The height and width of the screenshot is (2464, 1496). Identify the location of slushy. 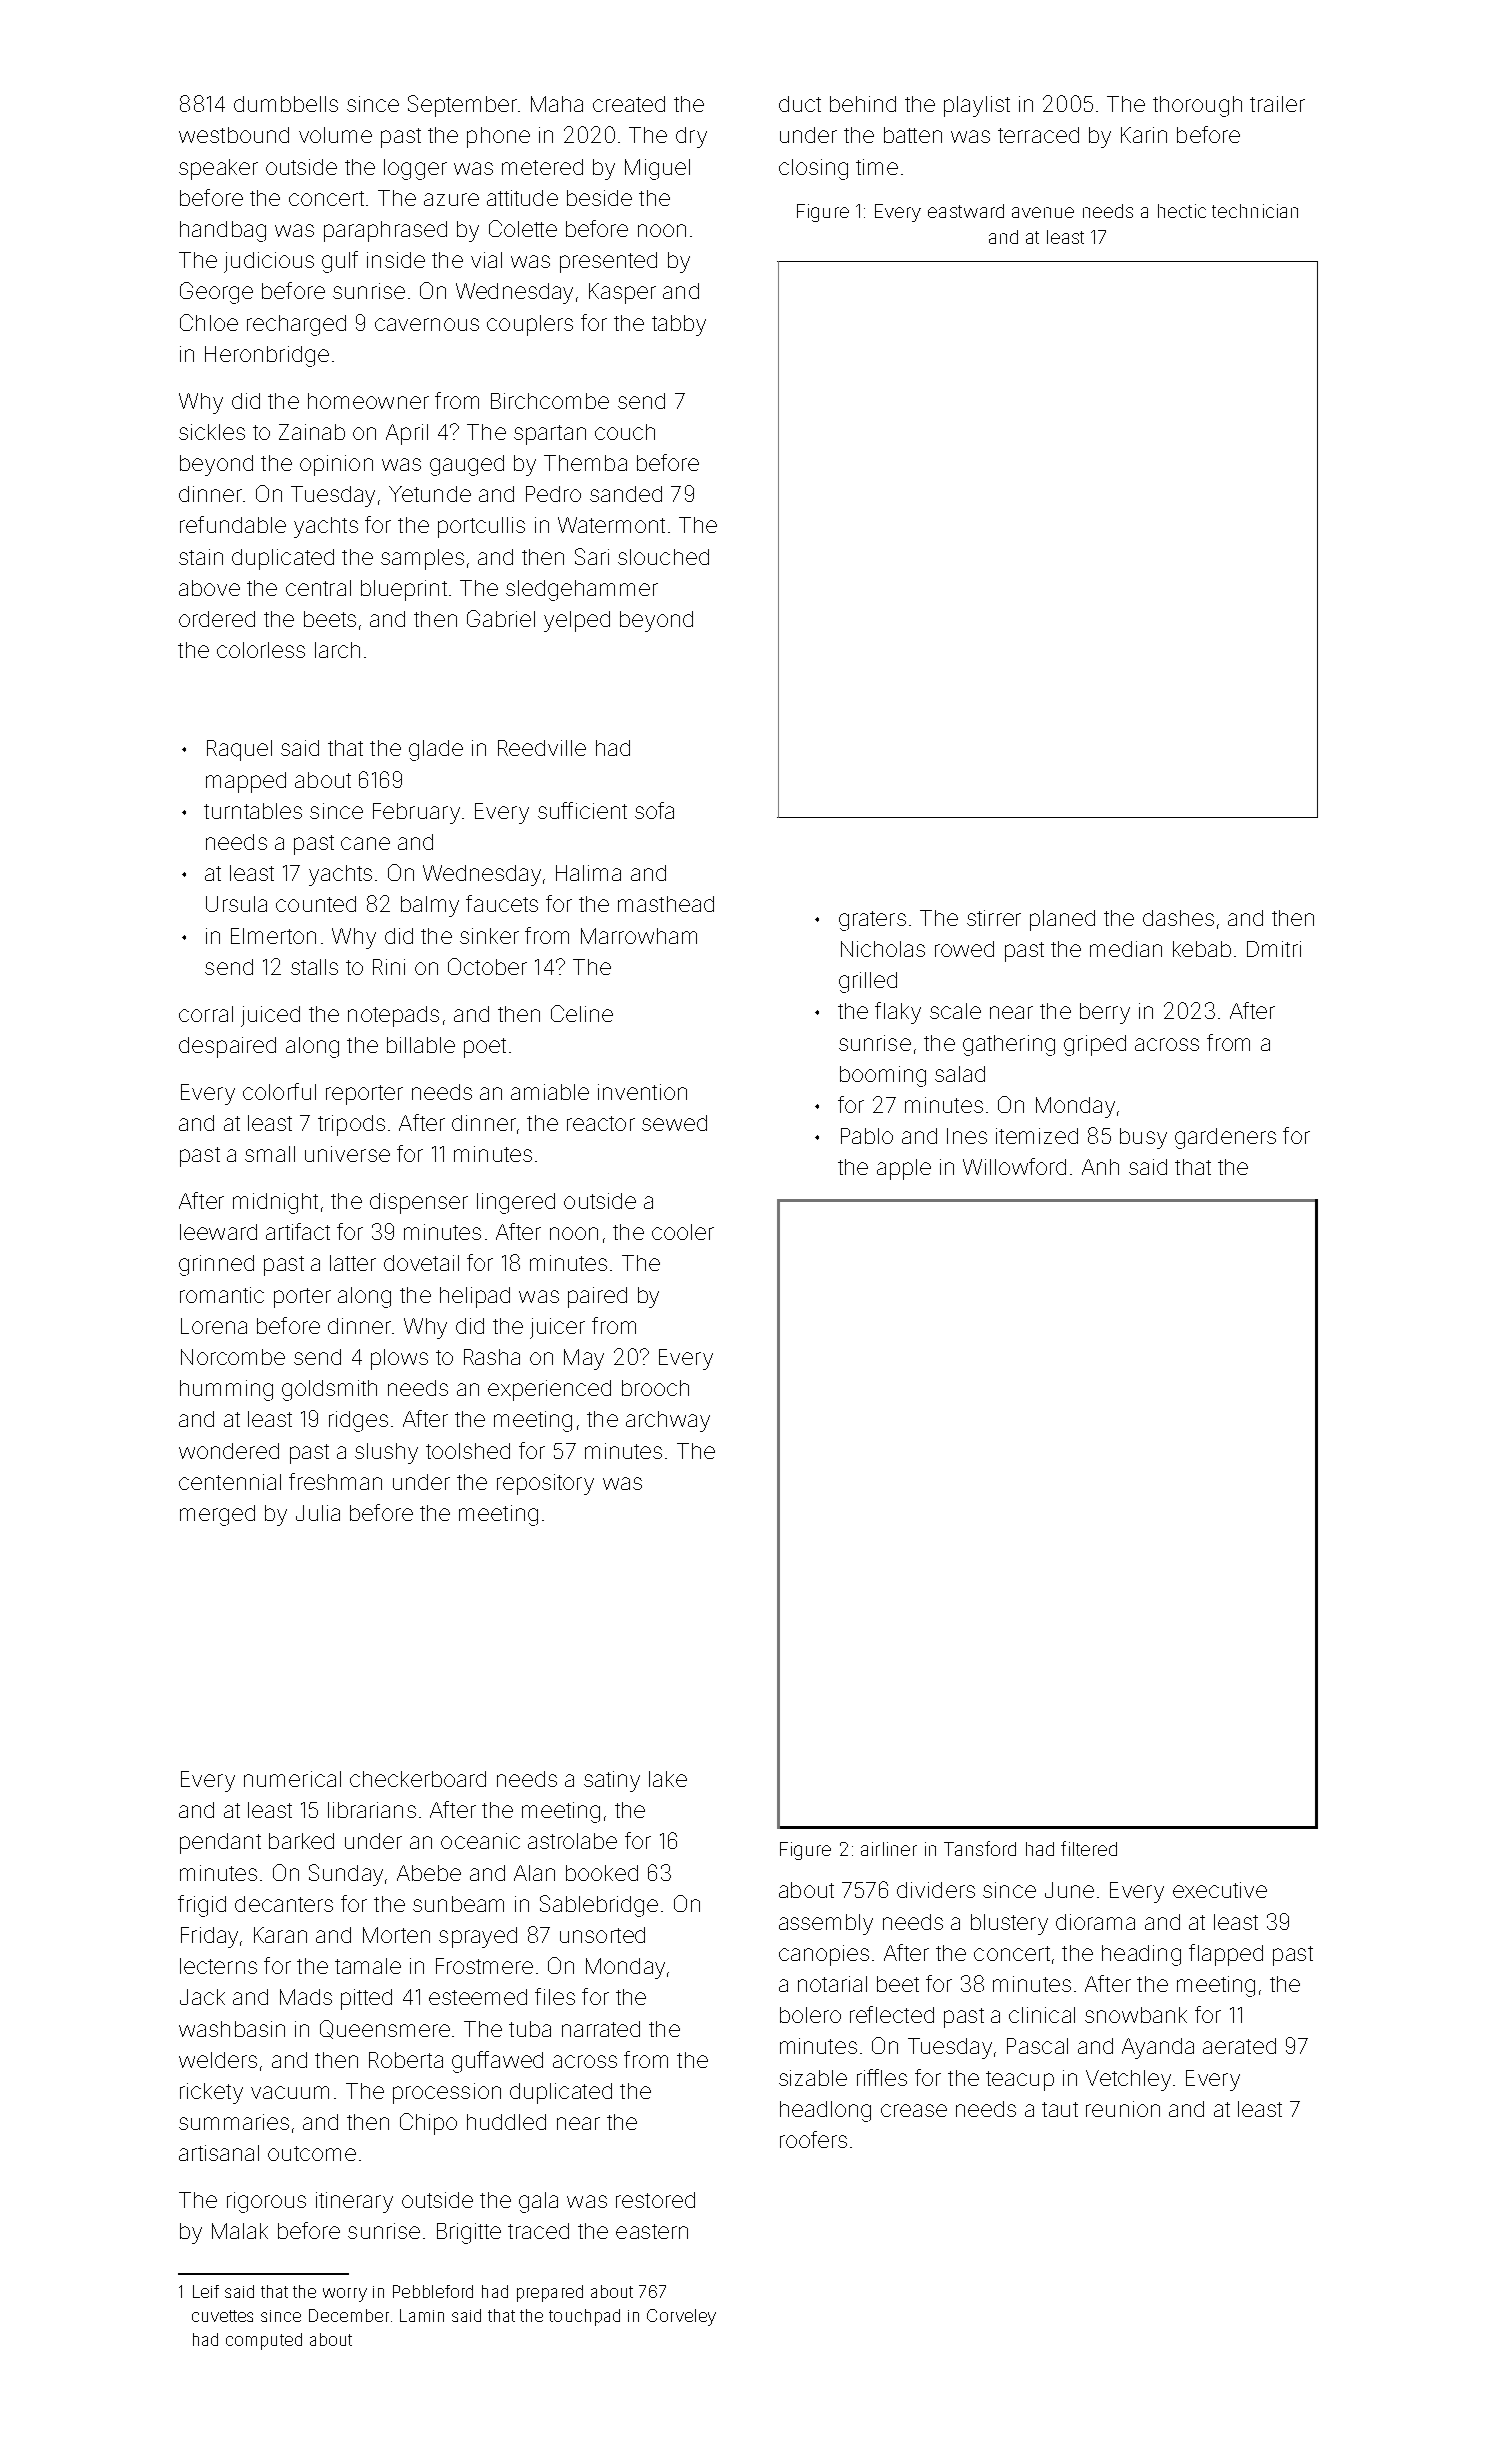
(386, 1453).
